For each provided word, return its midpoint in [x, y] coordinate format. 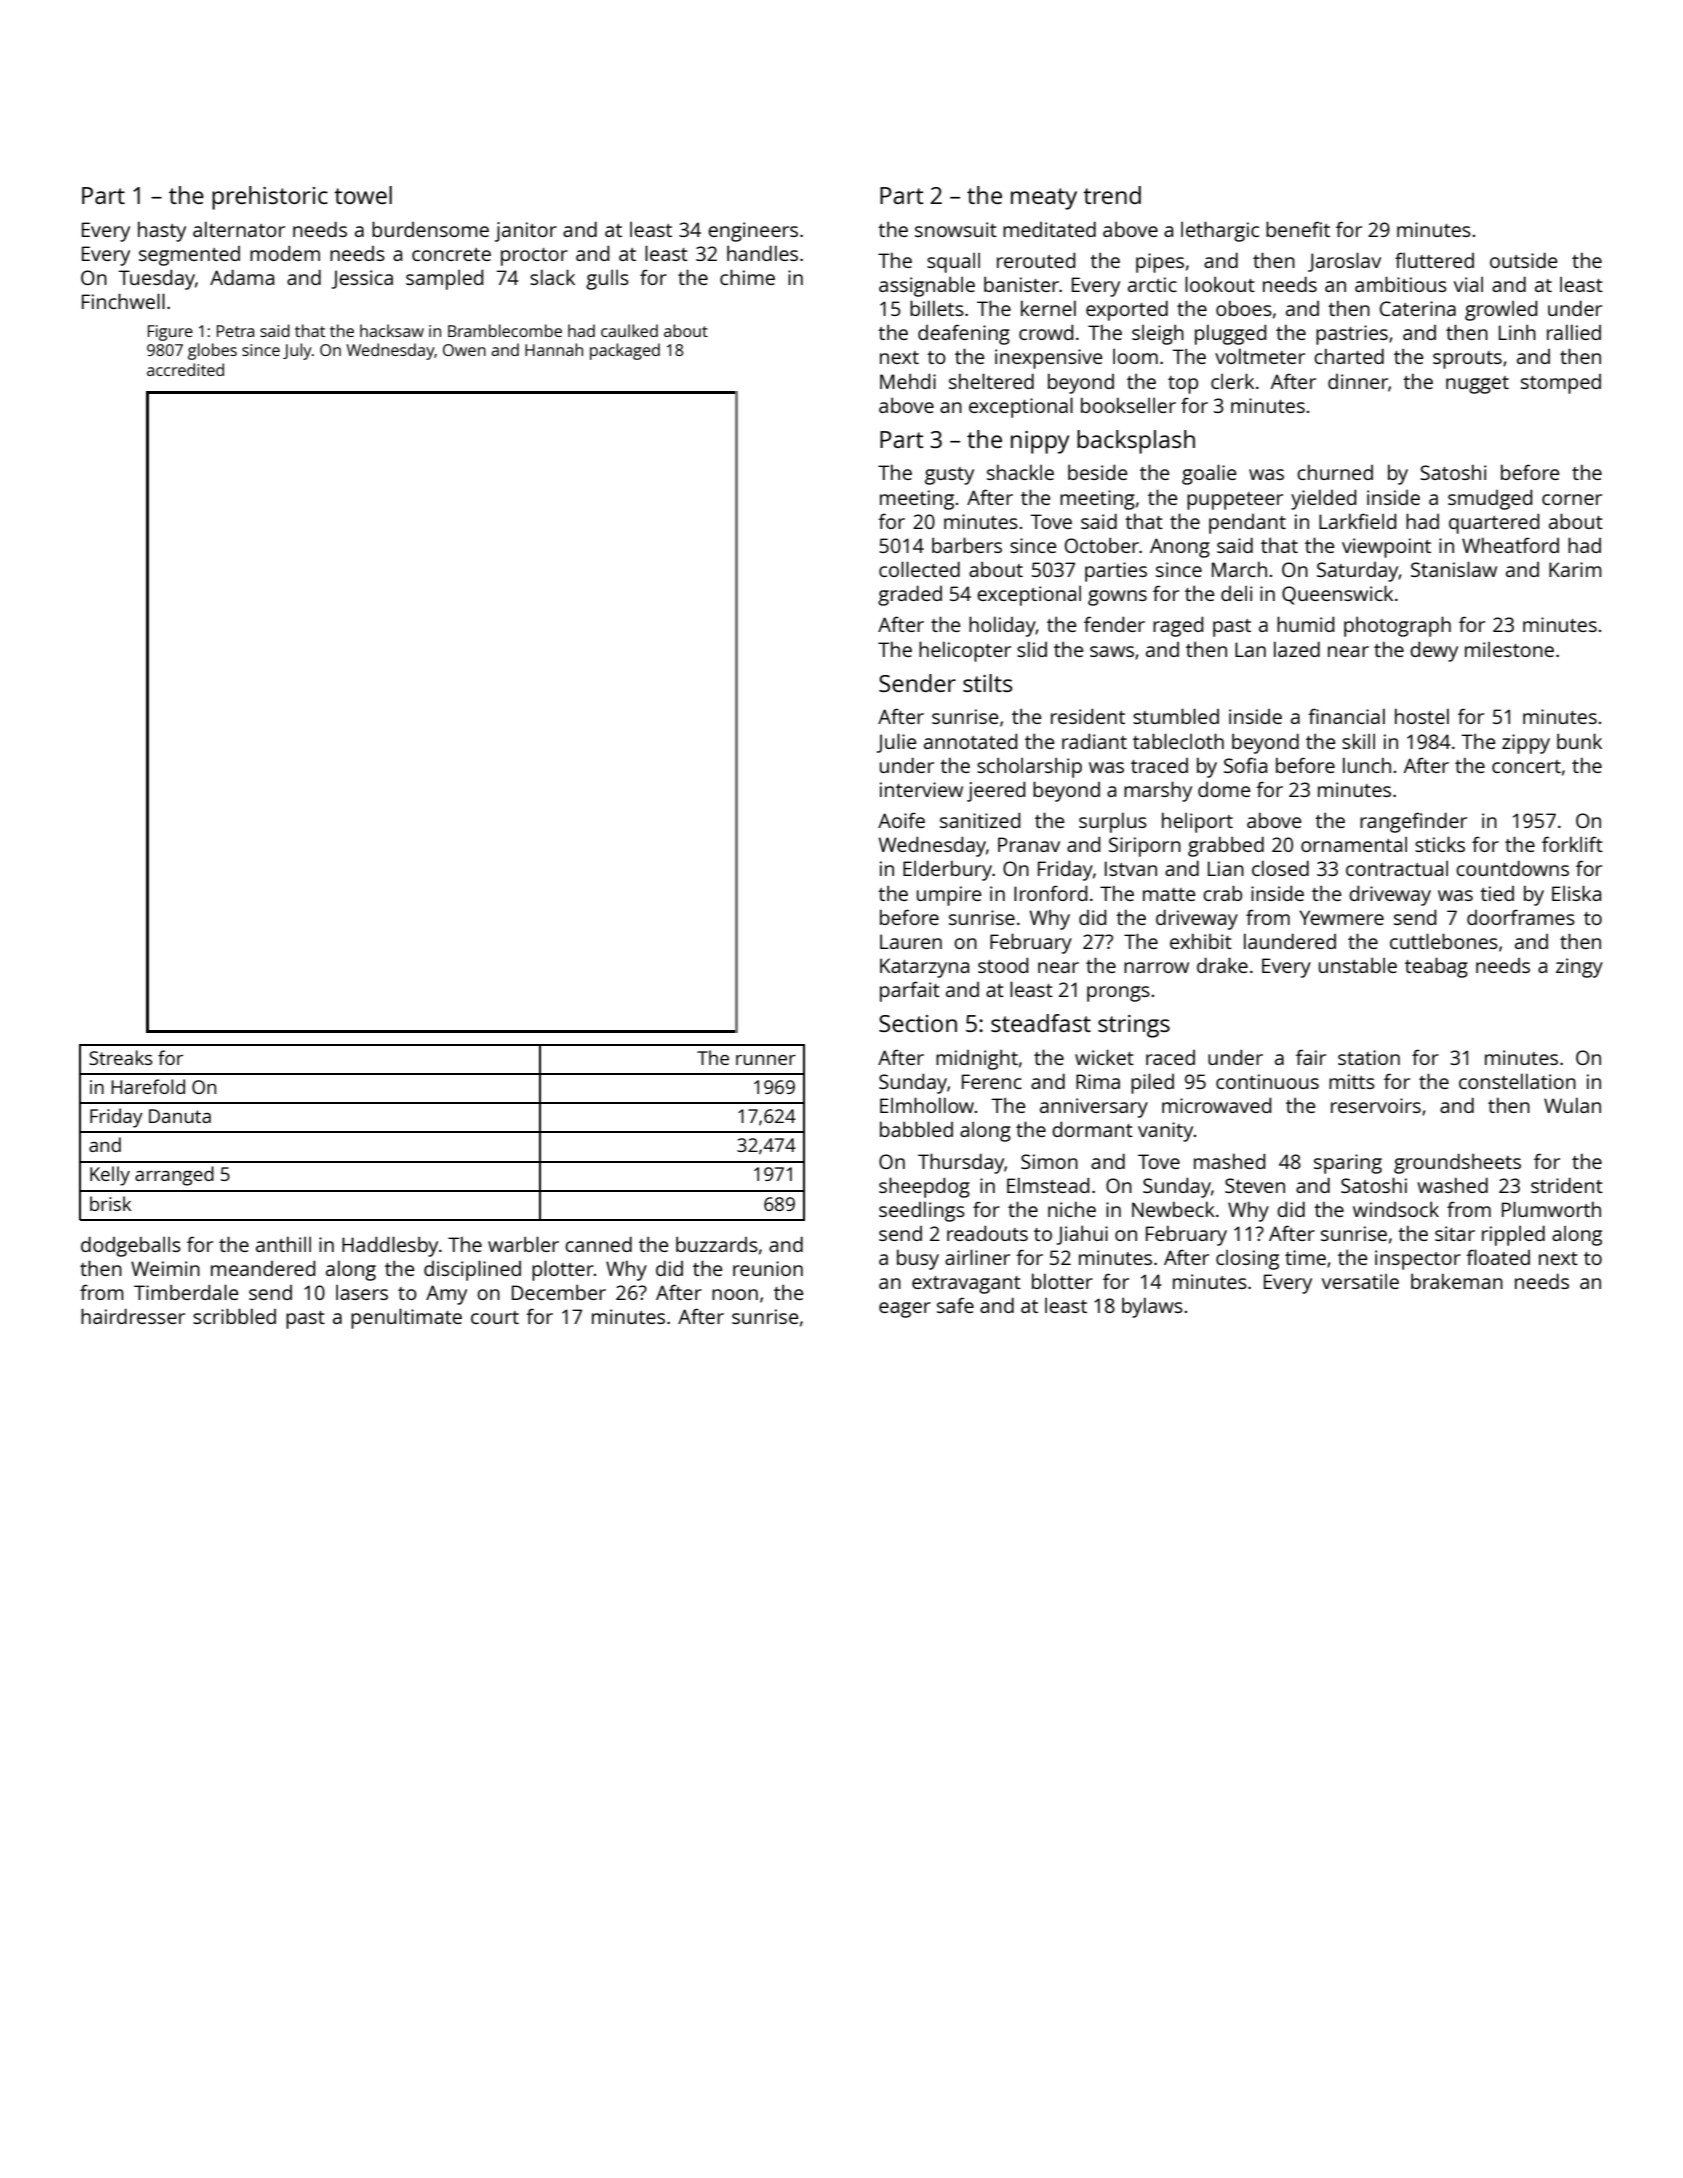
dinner [1358, 381]
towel [363, 195]
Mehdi [908, 381]
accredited [185, 369]
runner [766, 1060]
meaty [1044, 199]
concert [1526, 766]
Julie [896, 743]
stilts [987, 683]
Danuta [180, 1116]
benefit [1298, 229]
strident [1567, 1185]
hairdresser [133, 1316]
